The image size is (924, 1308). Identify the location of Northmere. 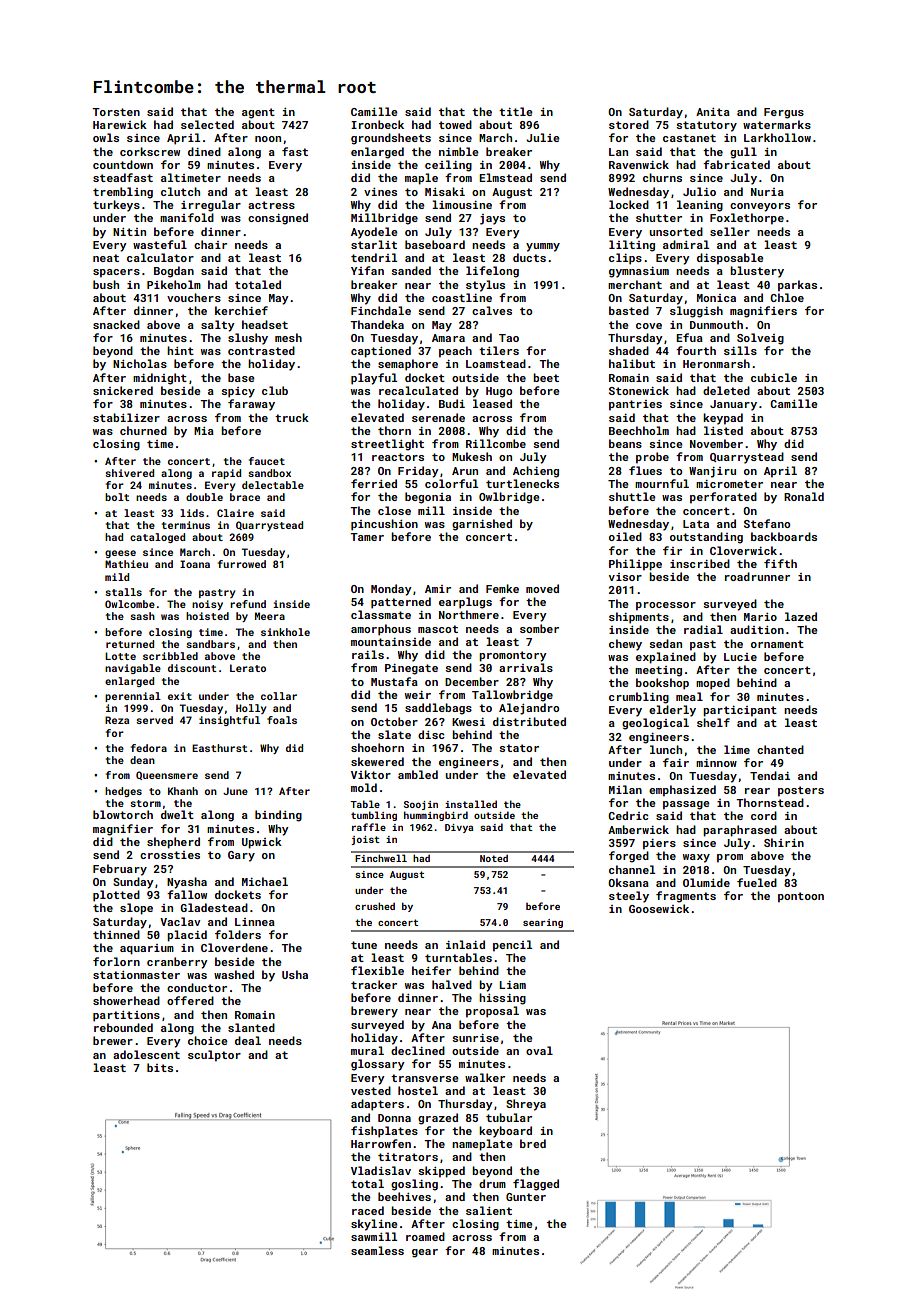
(469, 614).
